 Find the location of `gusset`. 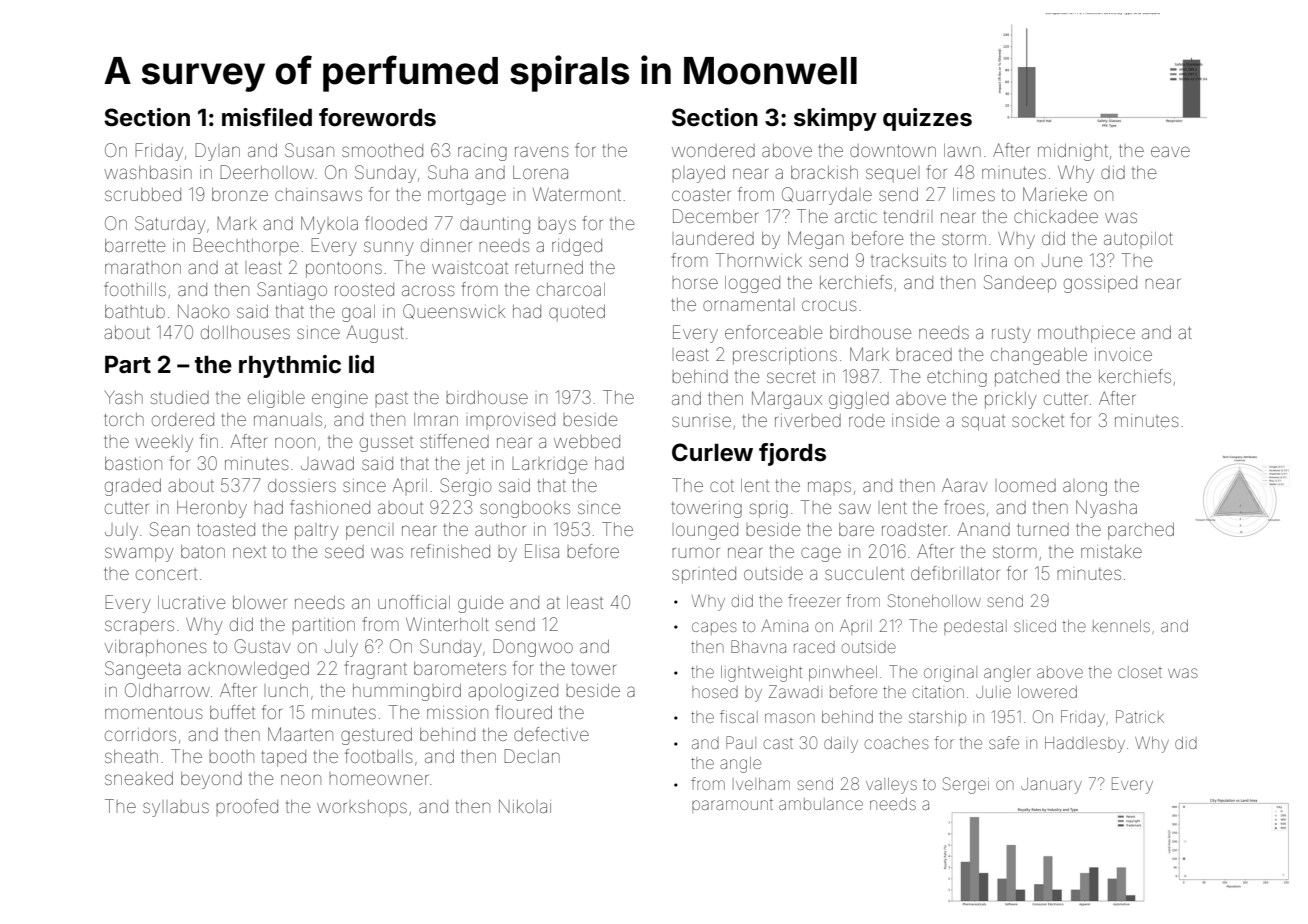

gusset is located at coordinates (386, 444).
